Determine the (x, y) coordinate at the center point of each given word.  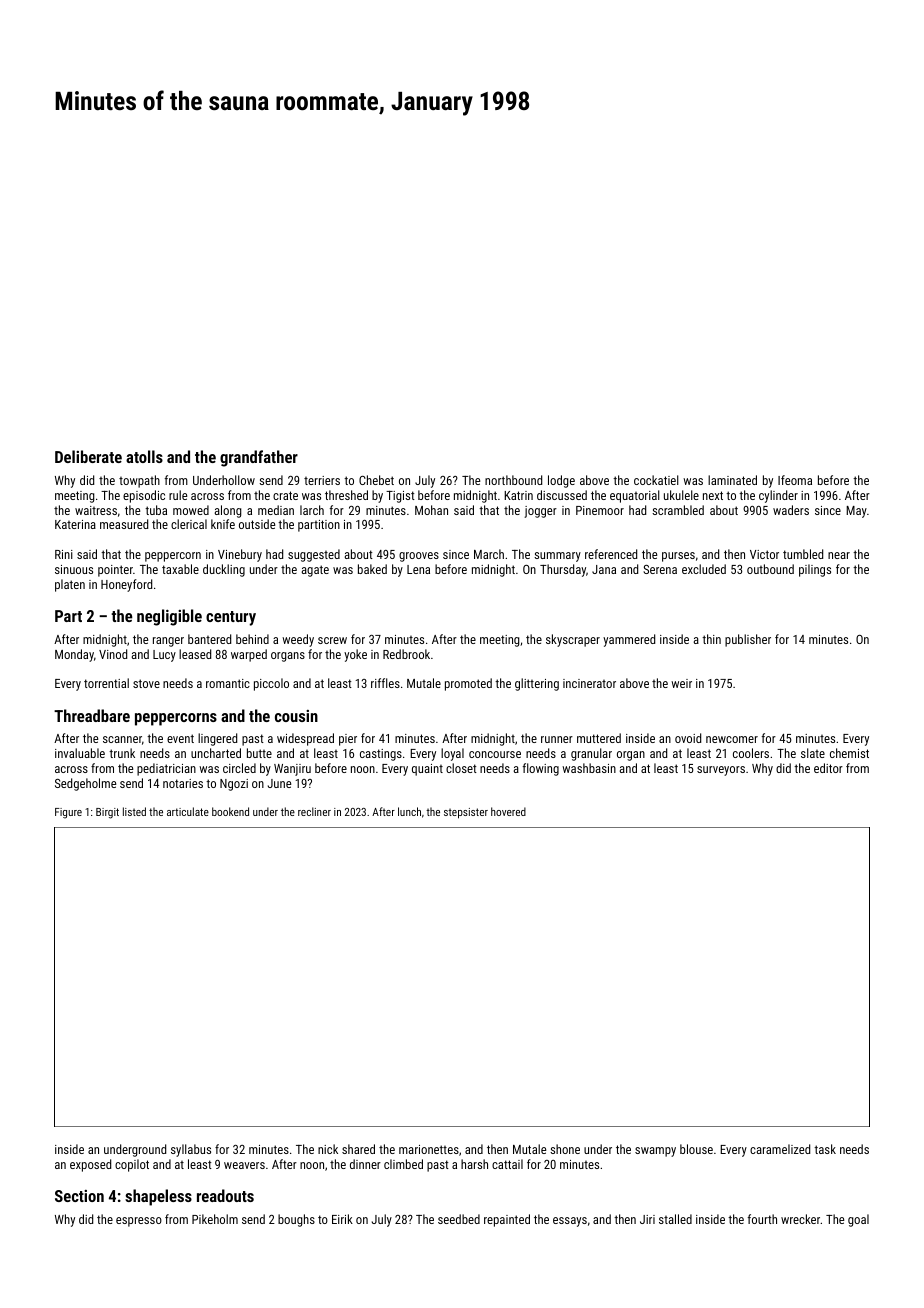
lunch (409, 811)
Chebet (376, 480)
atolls (144, 456)
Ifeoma (795, 480)
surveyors (721, 771)
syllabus (191, 1150)
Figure (68, 813)
